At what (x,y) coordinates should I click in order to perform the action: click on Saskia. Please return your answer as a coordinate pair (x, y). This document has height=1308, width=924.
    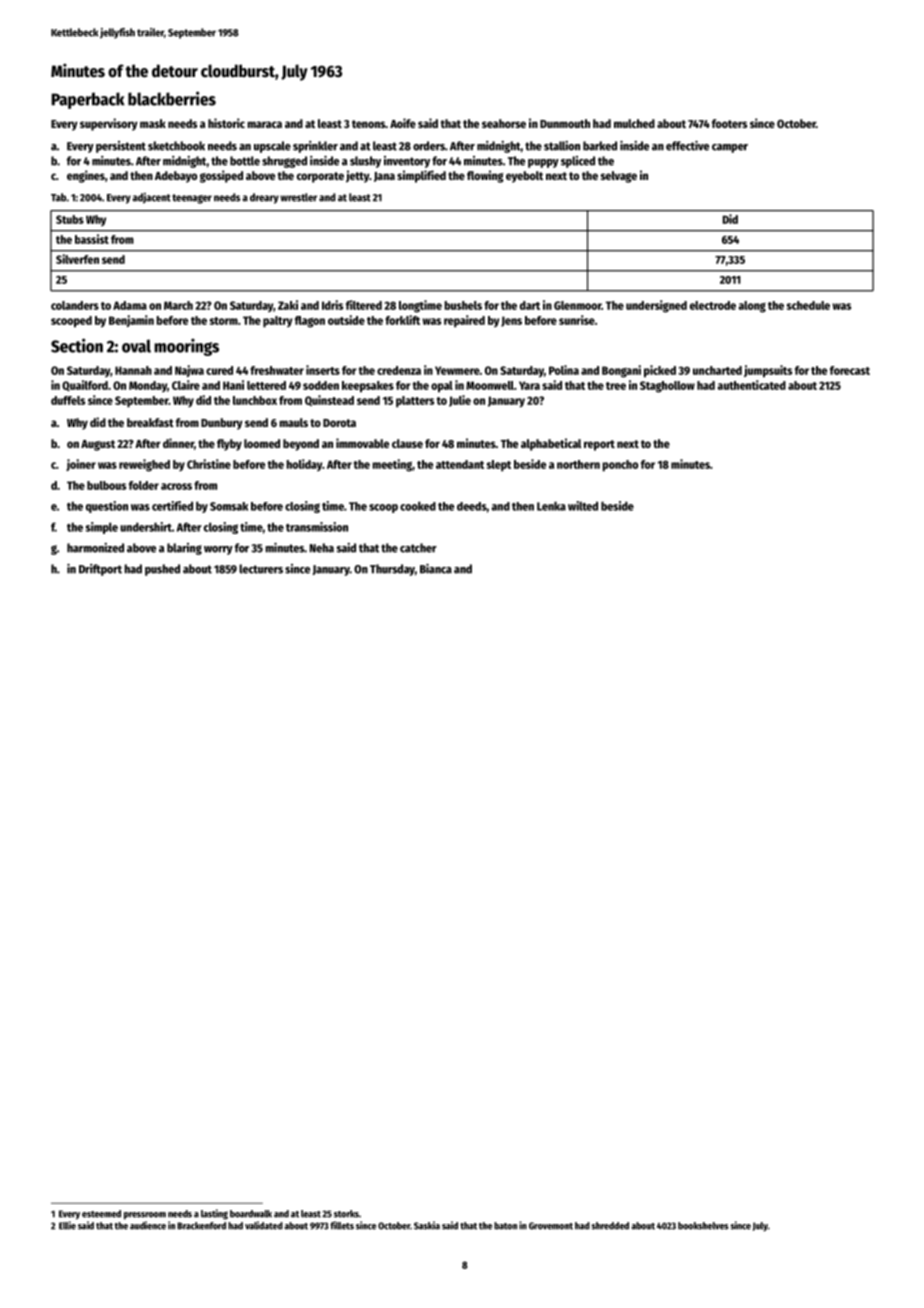
    Looking at the image, I should click on (427, 1225).
